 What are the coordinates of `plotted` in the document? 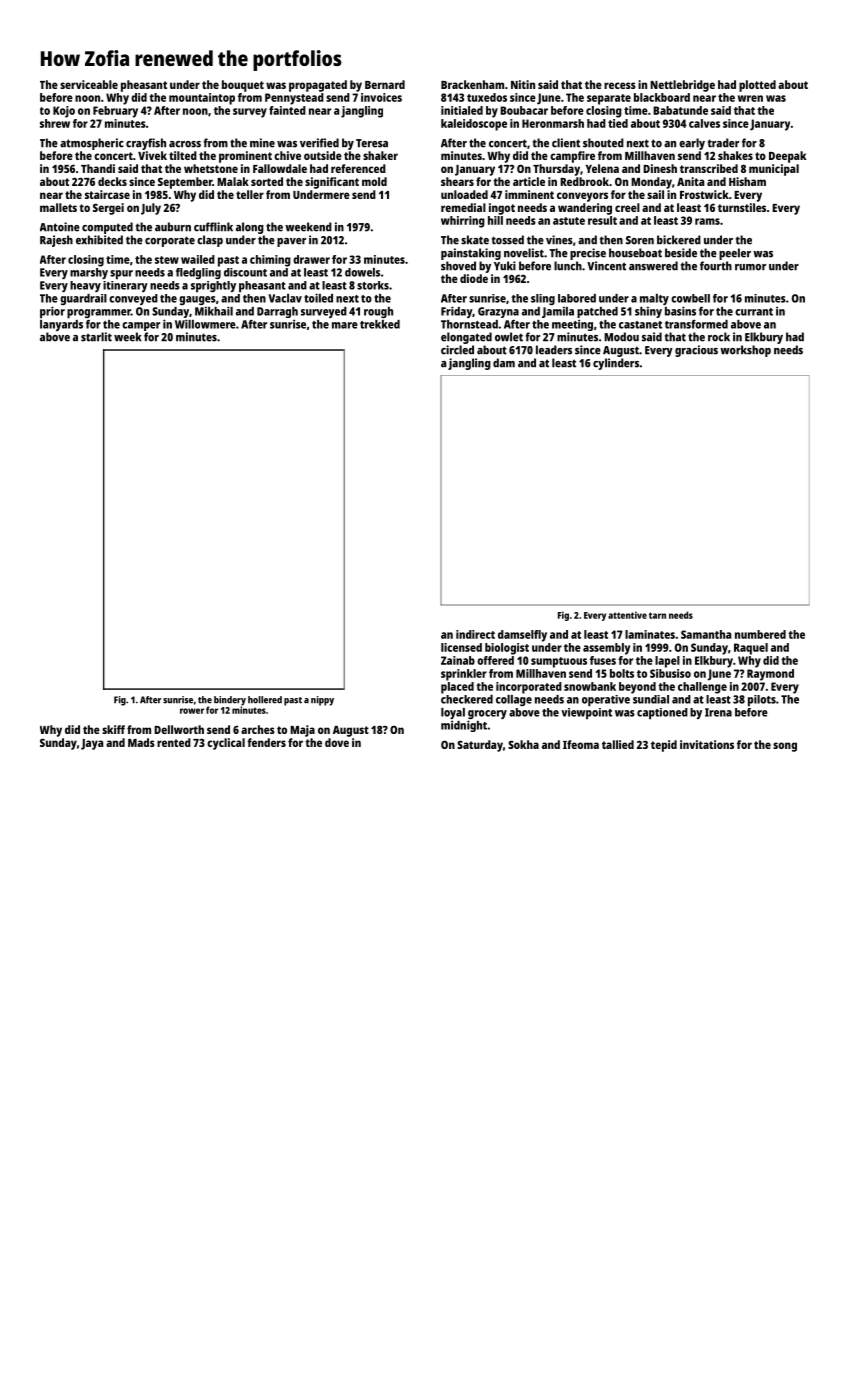 It's located at (757, 86).
